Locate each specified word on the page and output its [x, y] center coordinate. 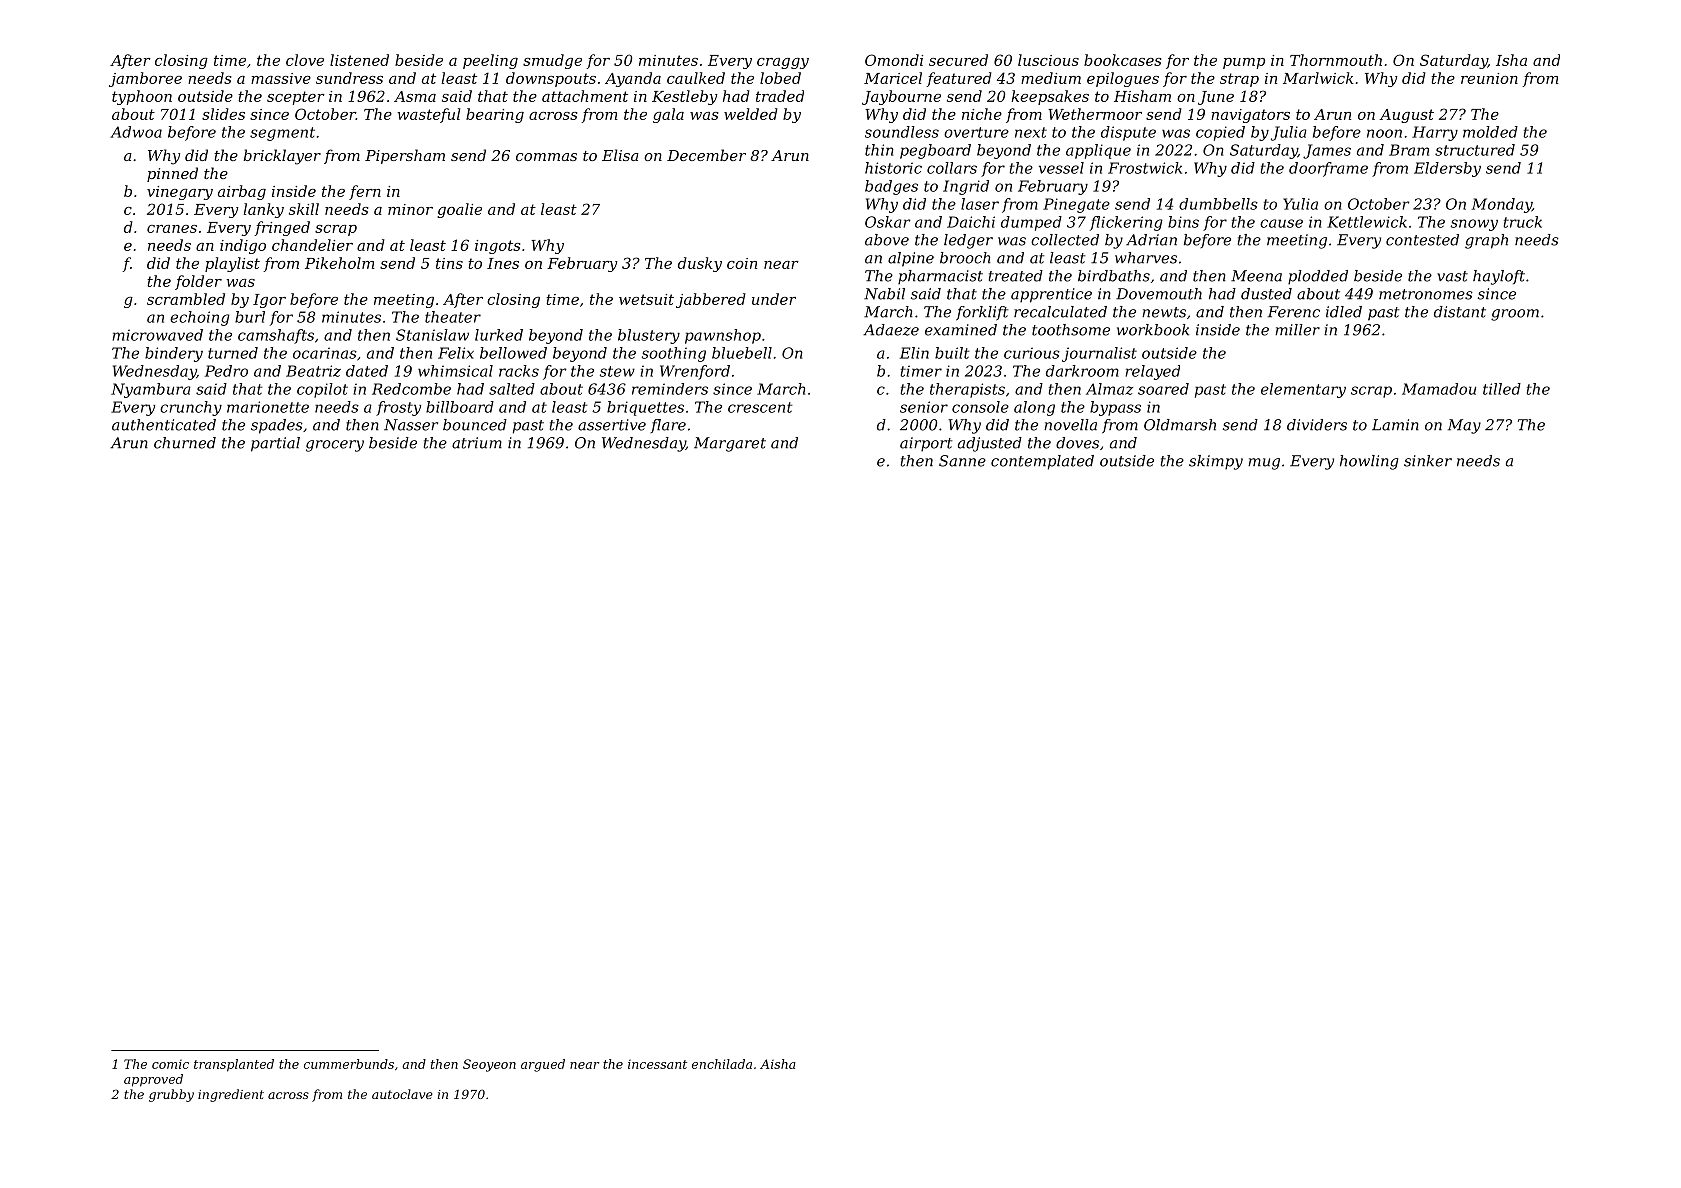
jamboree [145, 79]
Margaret [730, 444]
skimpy [1216, 462]
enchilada [722, 1064]
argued [543, 1065]
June [1216, 98]
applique [1098, 151]
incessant [657, 1064]
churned [185, 443]
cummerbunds [349, 1064]
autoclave [402, 1094]
